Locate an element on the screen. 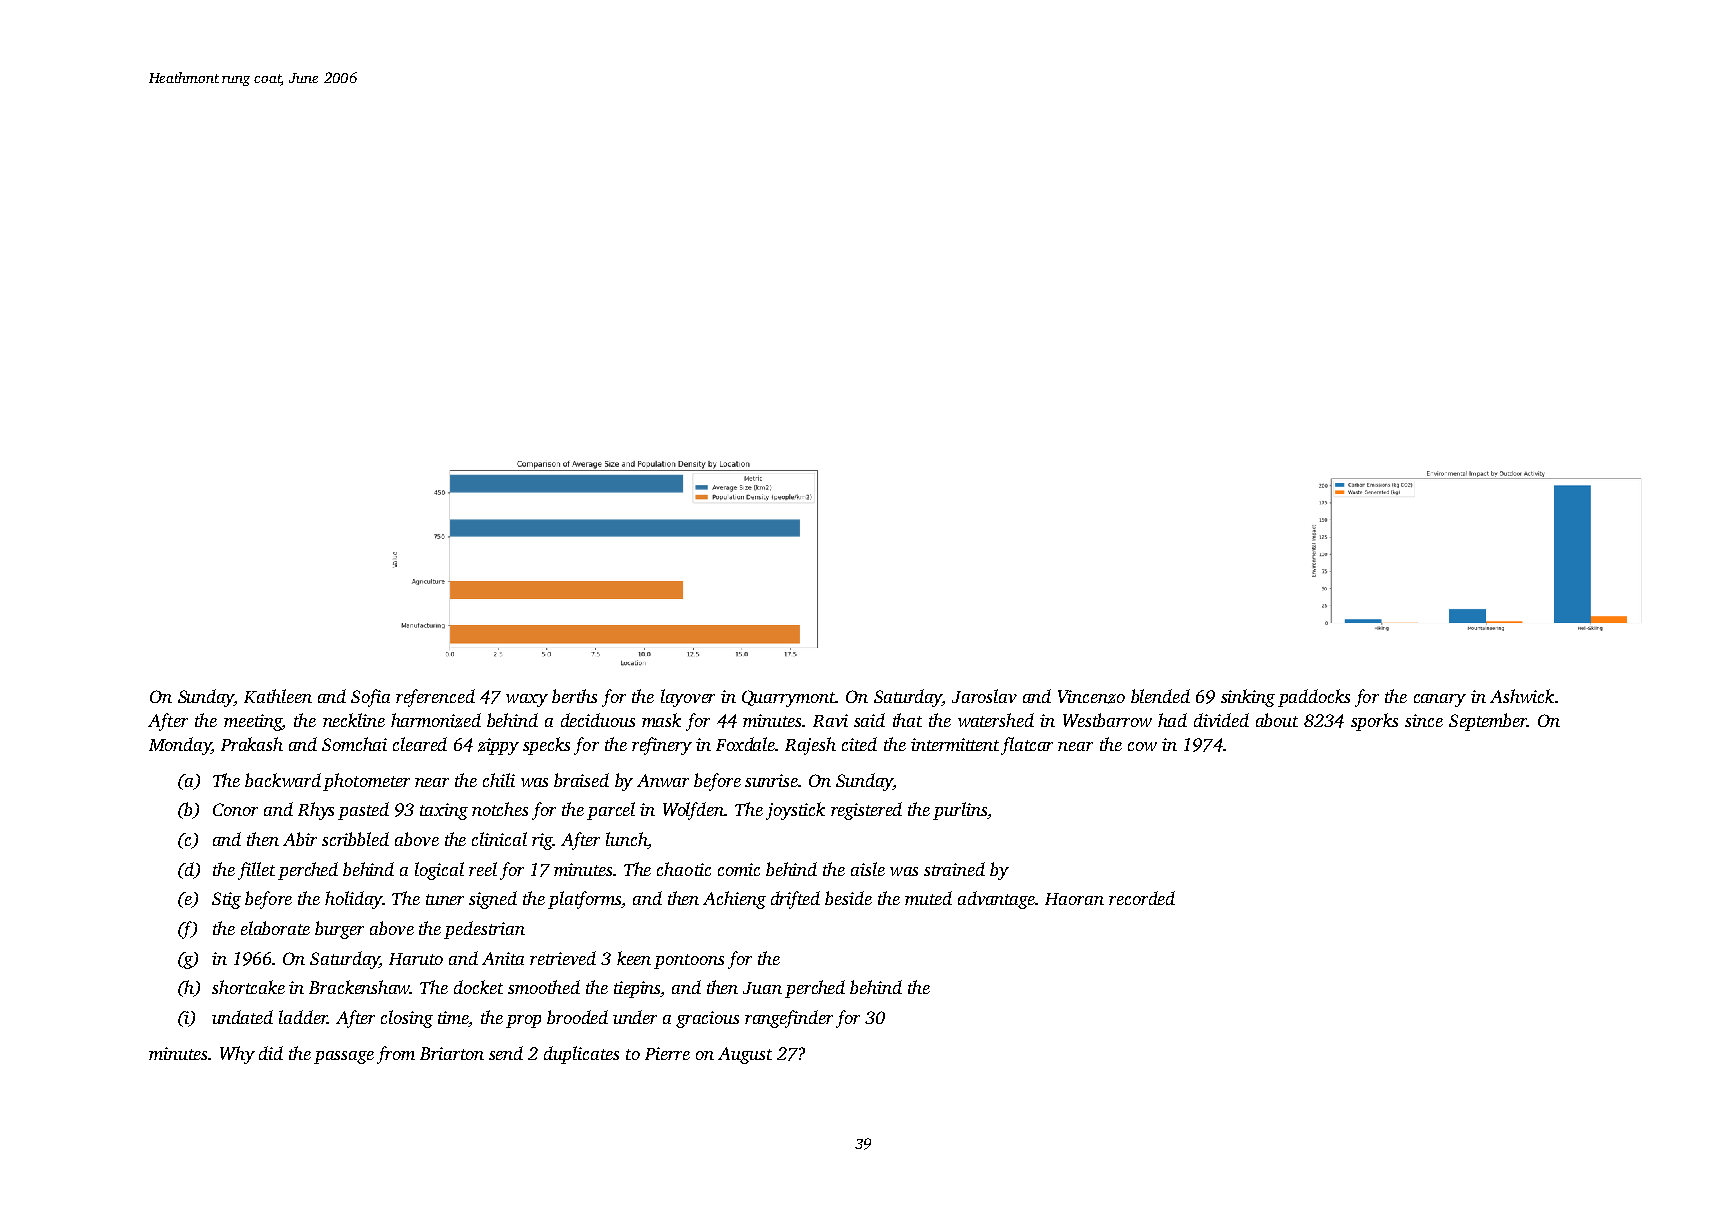 This screenshot has height=1208, width=1709. cow is located at coordinates (1142, 746).
